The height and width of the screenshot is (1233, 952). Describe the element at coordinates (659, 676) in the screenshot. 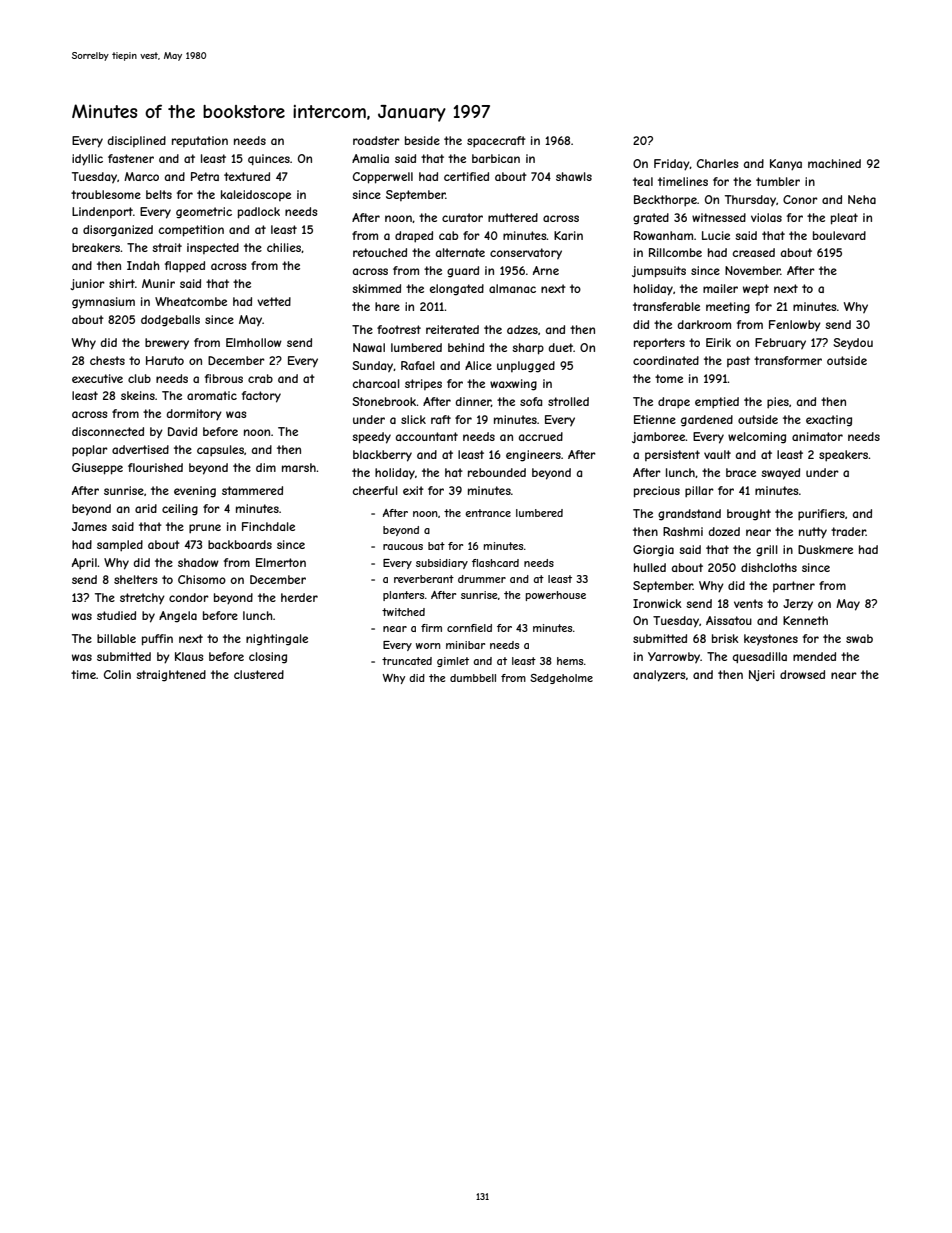

I see `analyzers` at that location.
